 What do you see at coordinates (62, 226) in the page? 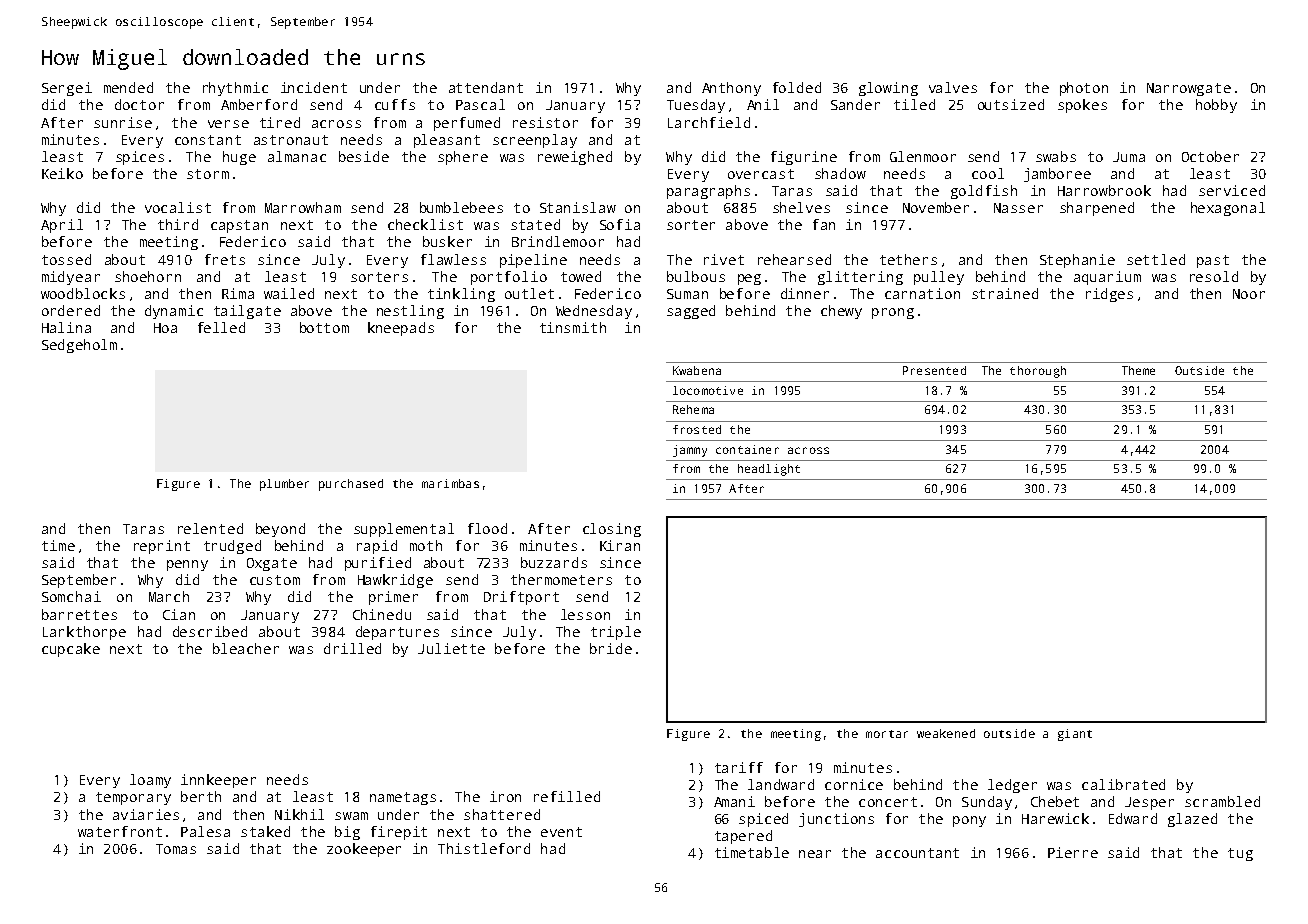
I see `April` at bounding box center [62, 226].
